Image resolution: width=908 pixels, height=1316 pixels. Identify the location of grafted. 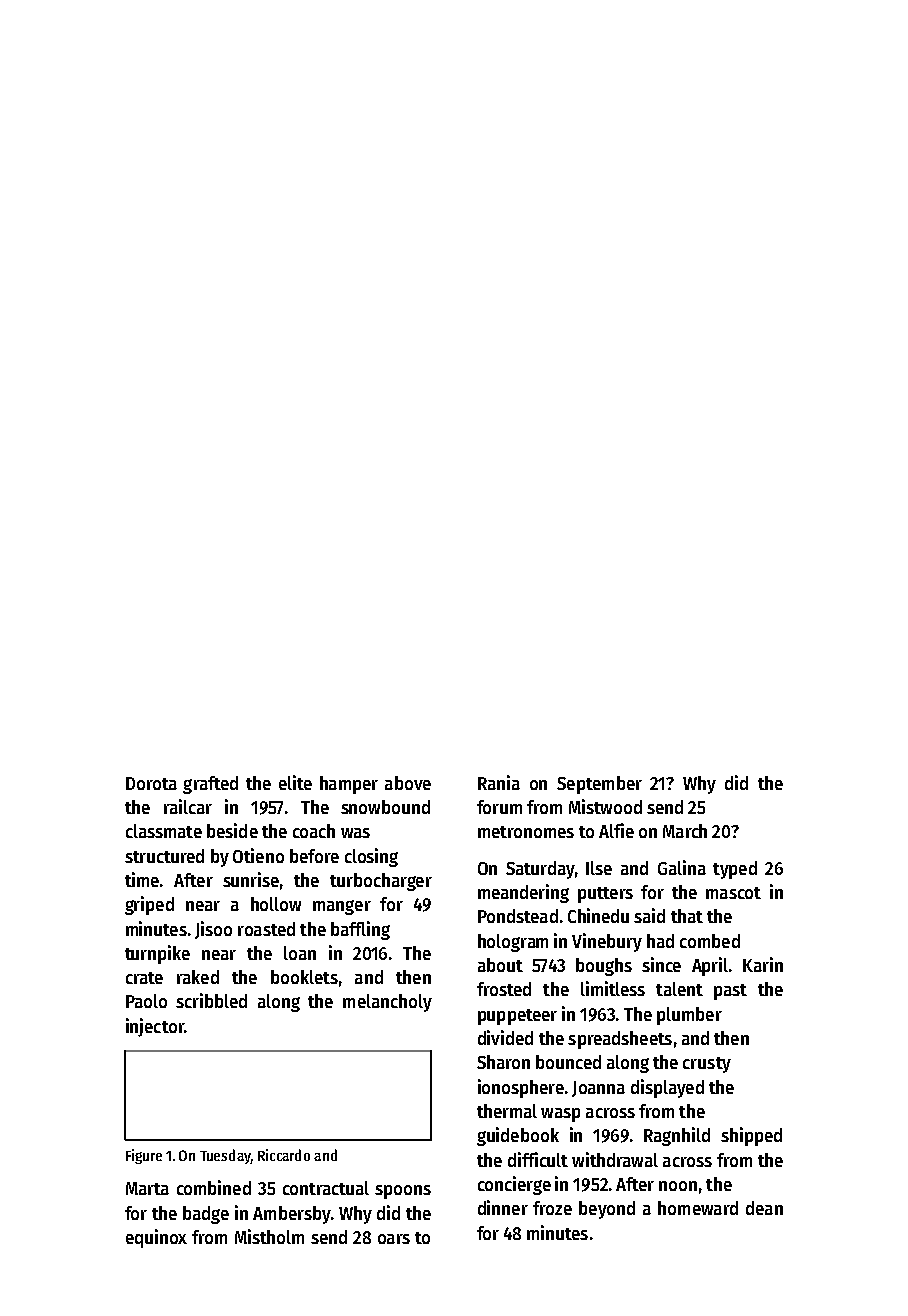
(210, 785).
